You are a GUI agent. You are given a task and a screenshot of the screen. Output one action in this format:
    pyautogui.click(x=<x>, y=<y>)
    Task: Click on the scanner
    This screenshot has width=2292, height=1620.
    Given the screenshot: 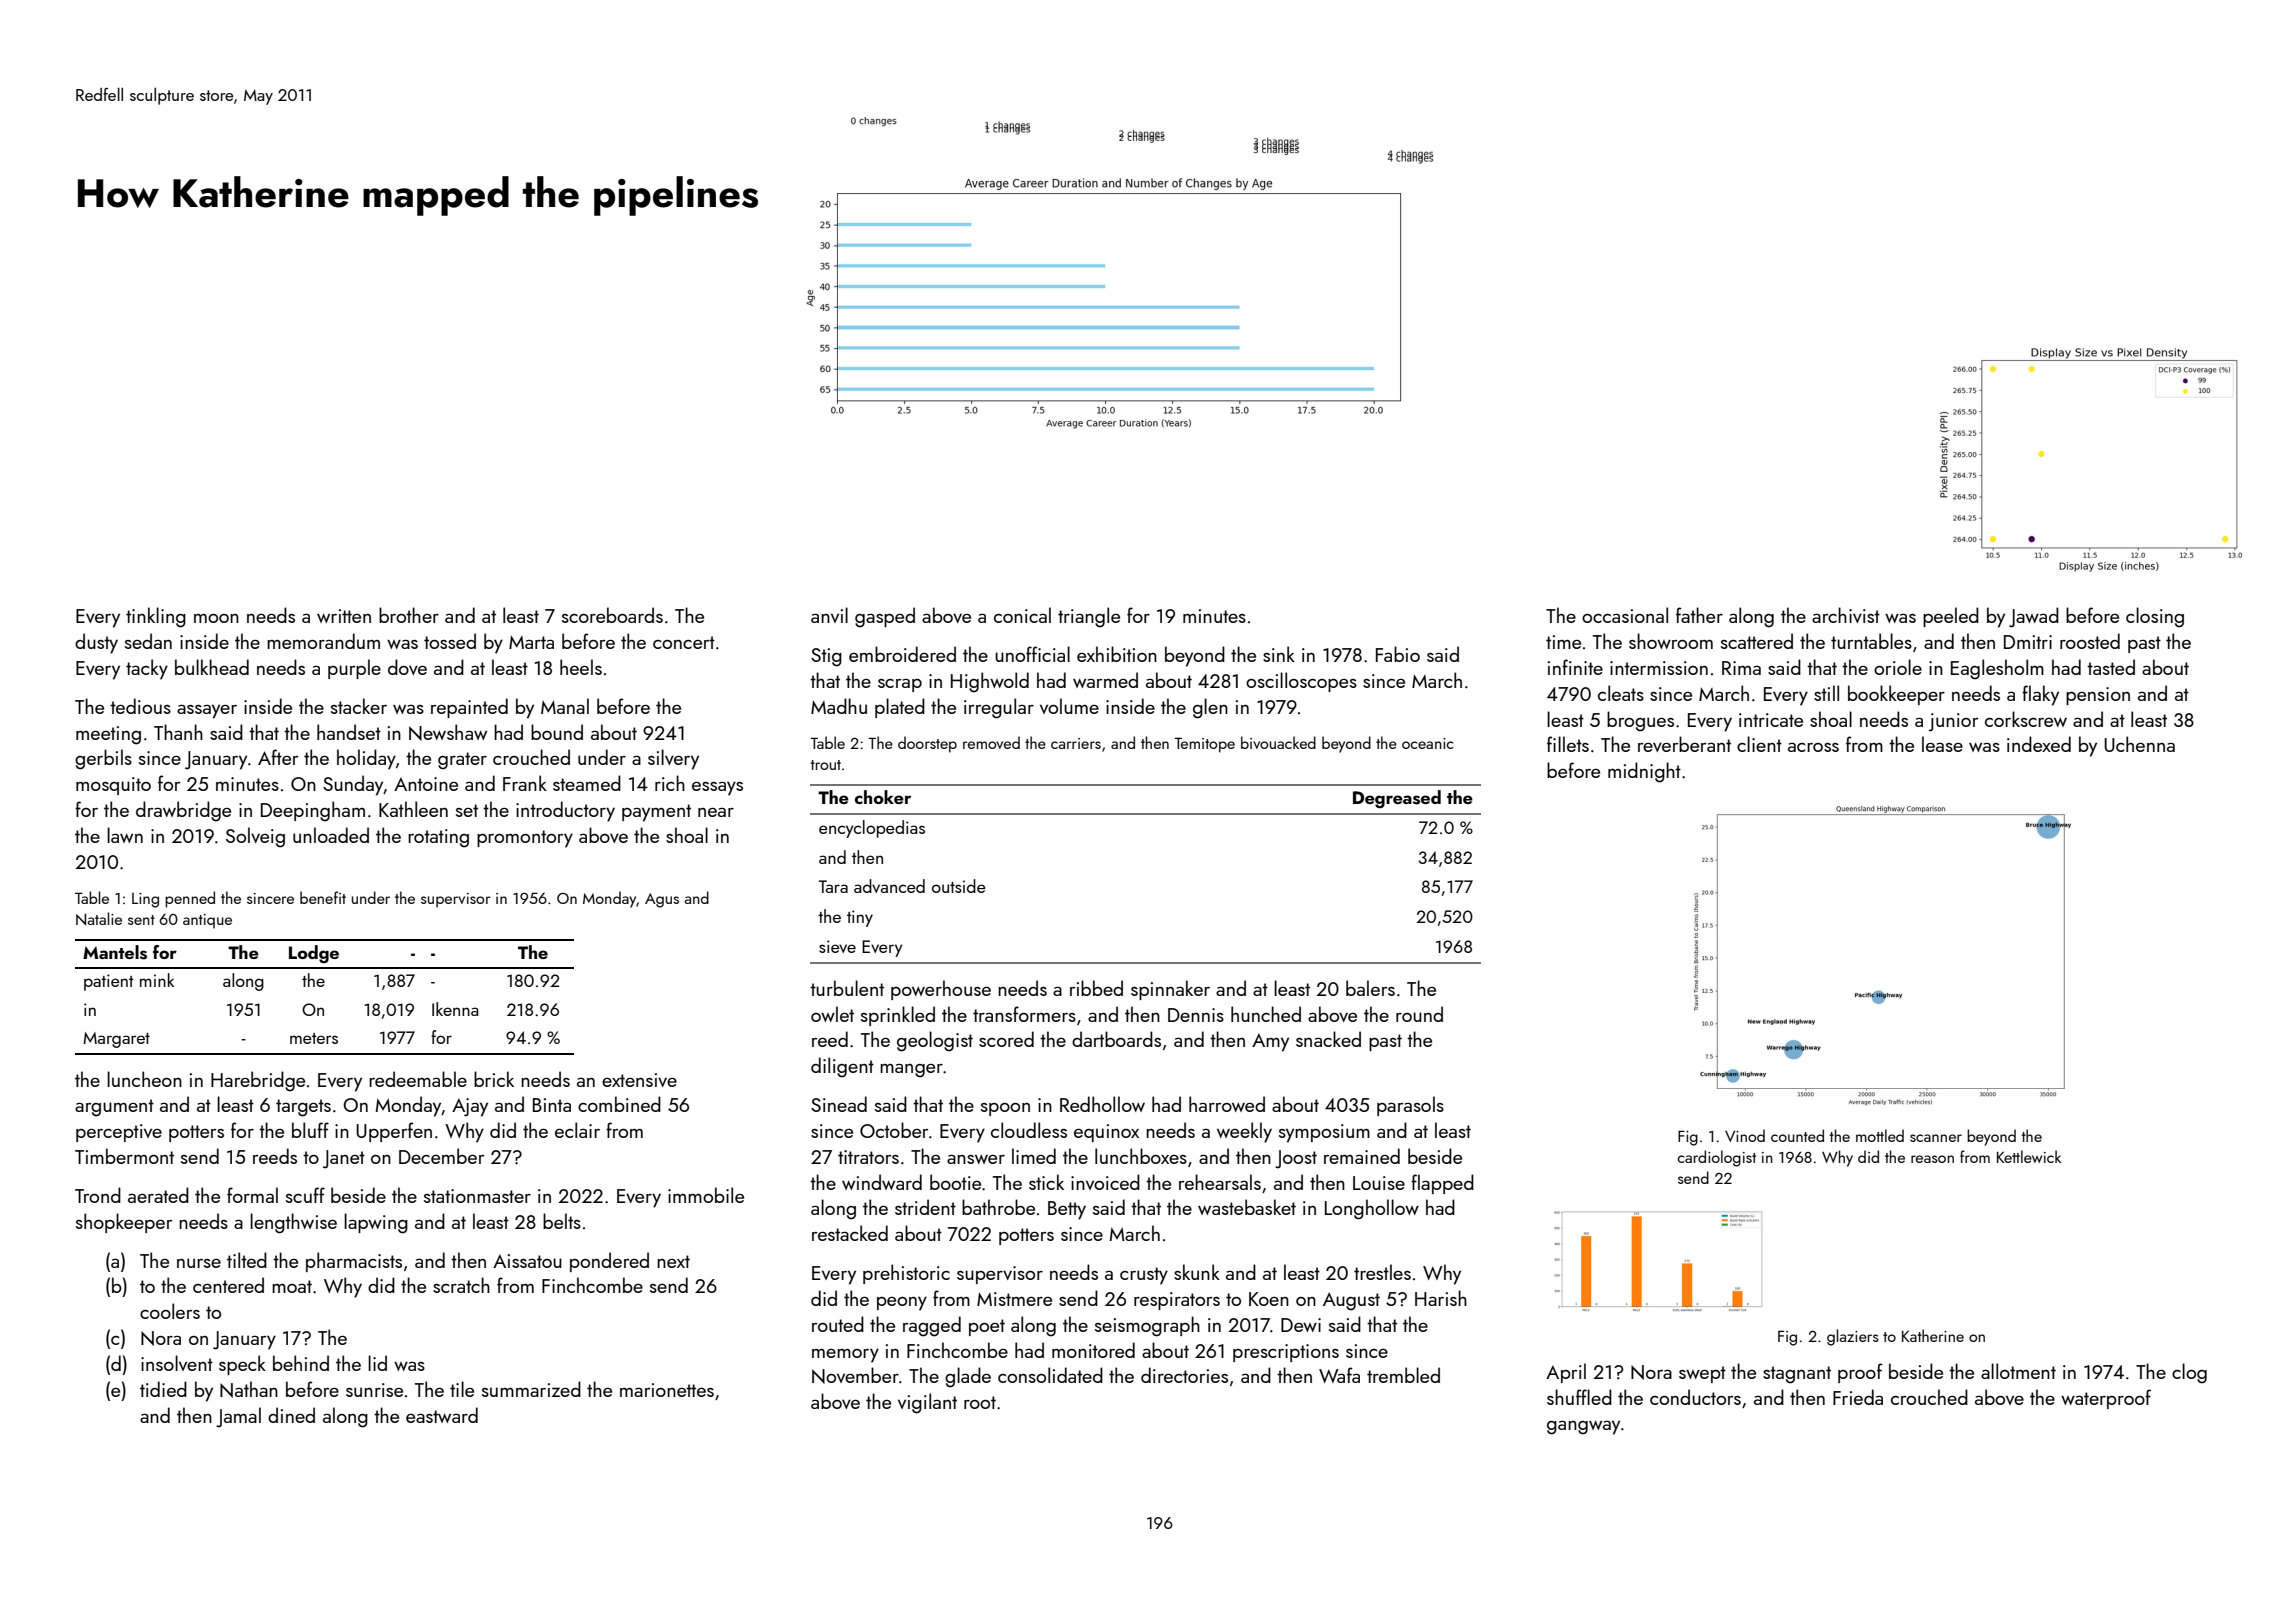 What is the action you would take?
    pyautogui.click(x=1936, y=1138)
